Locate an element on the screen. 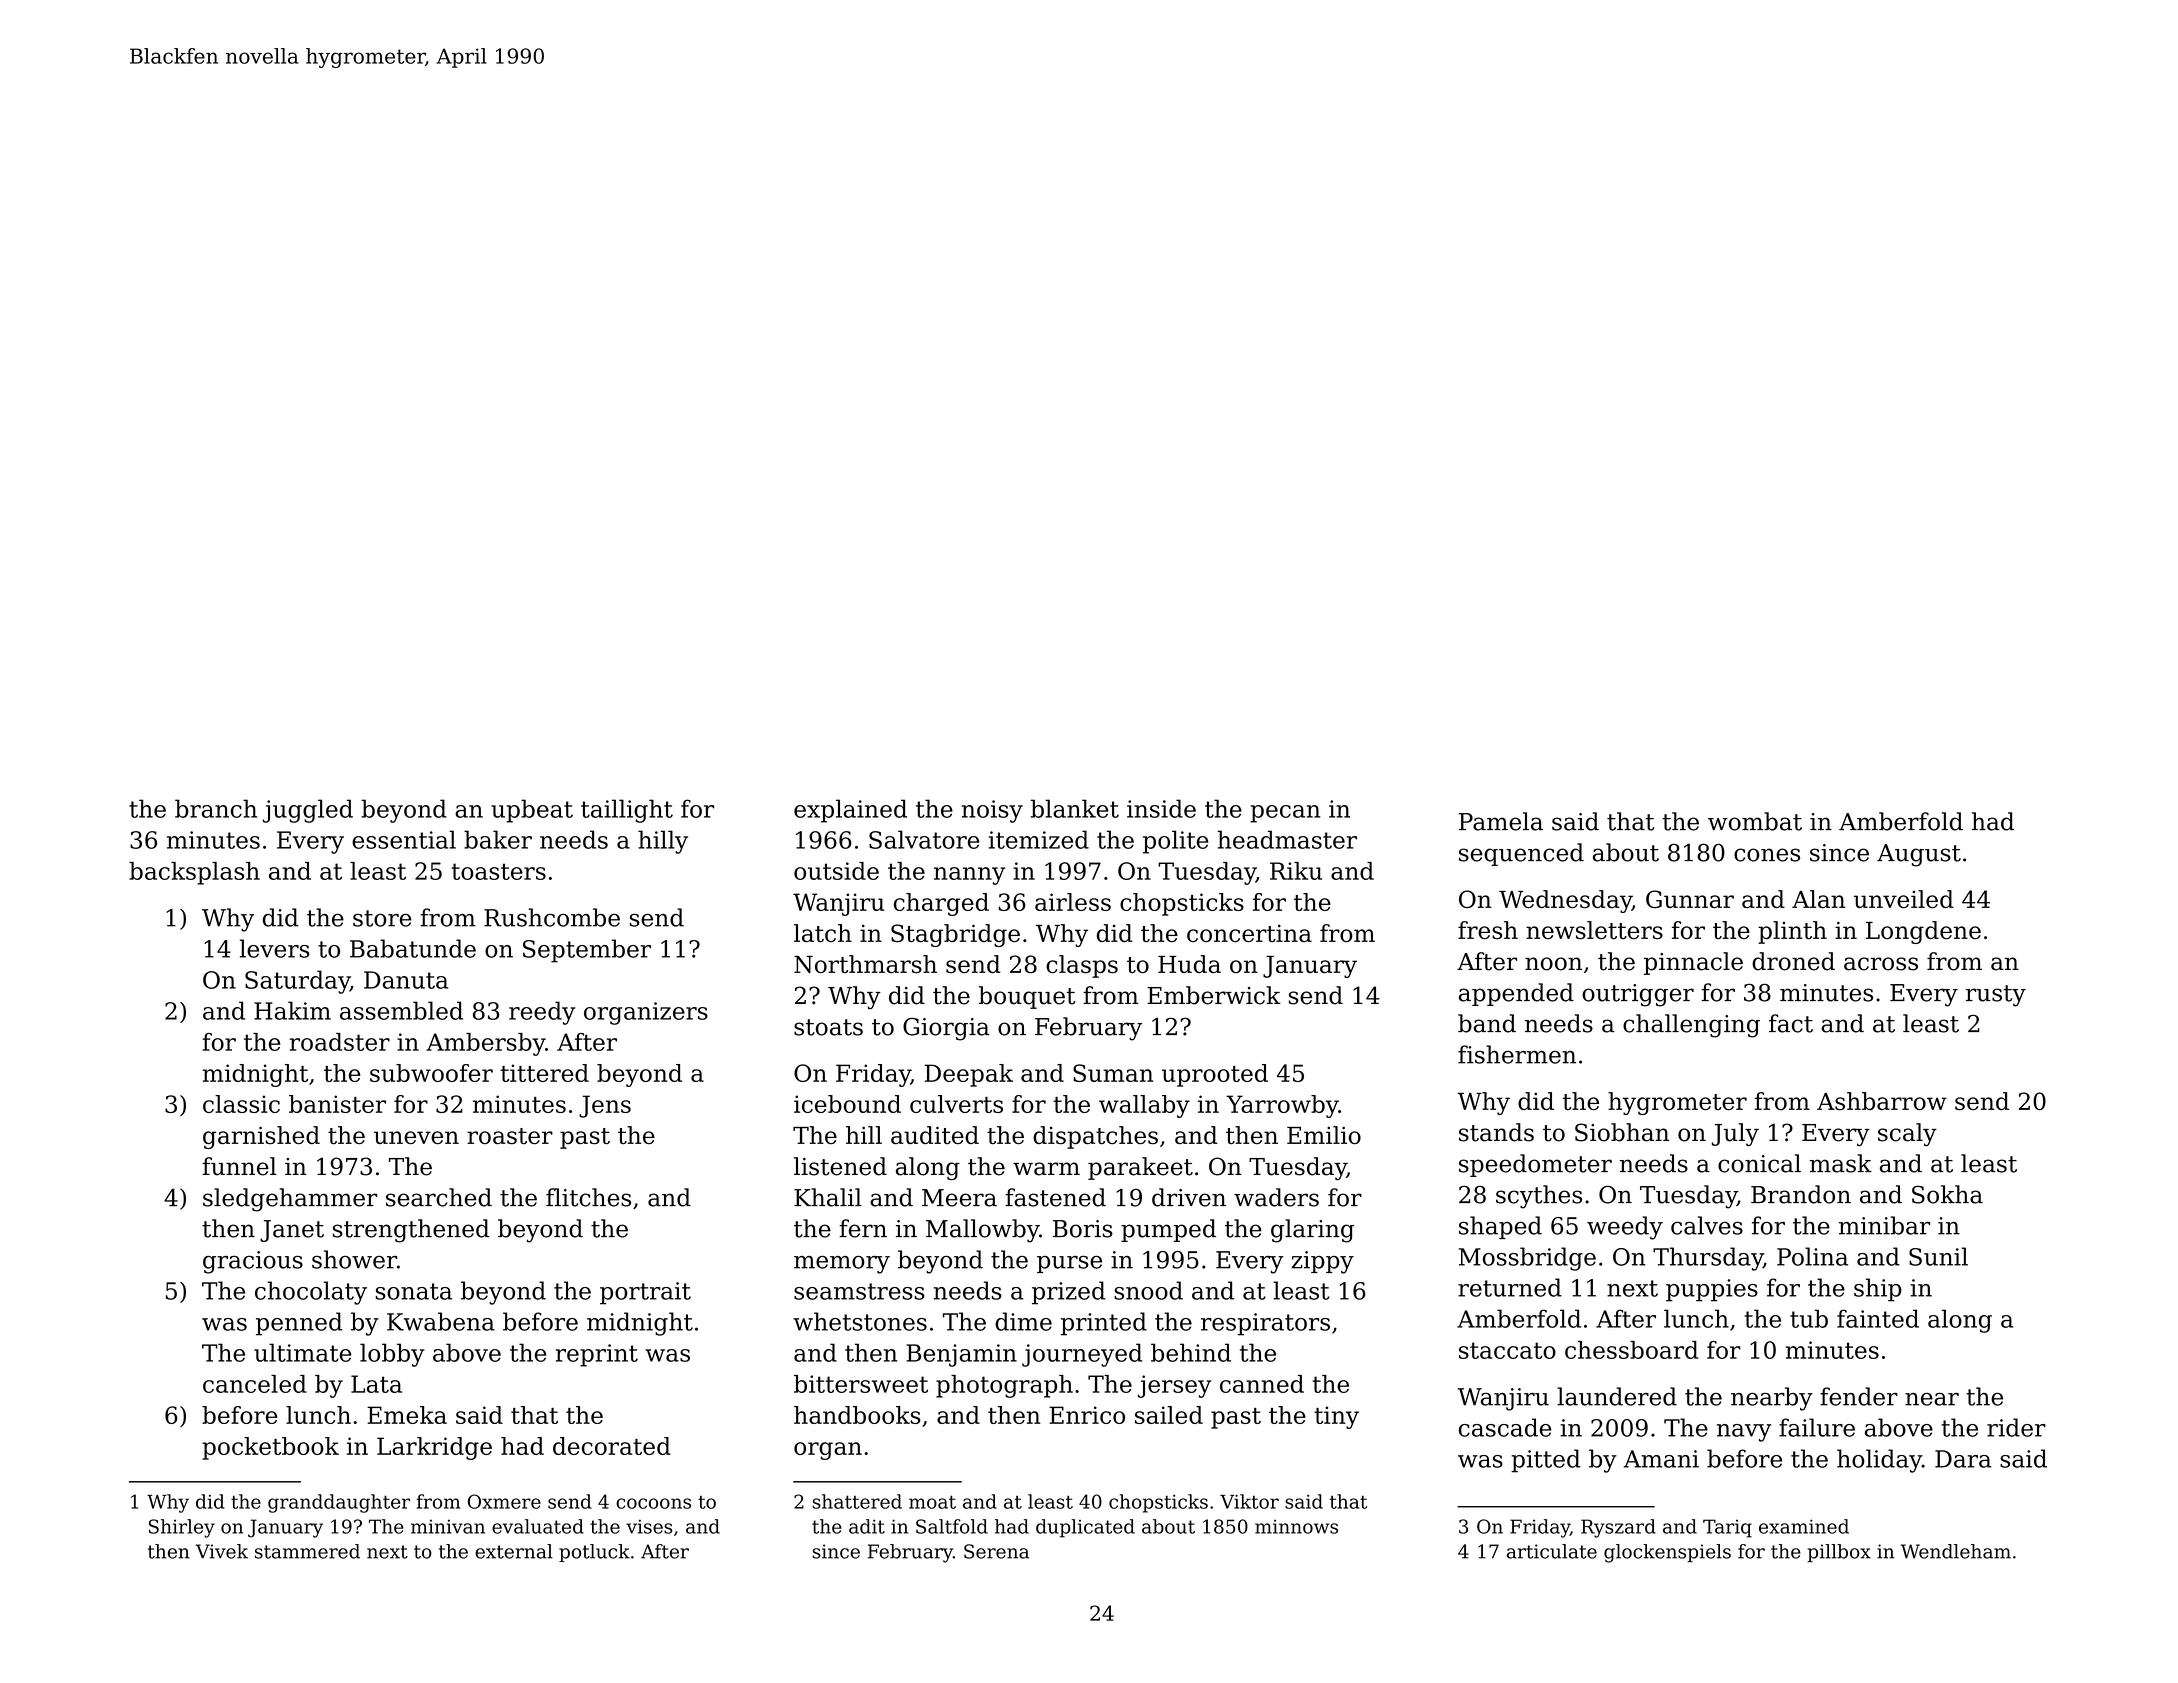 This screenshot has height=1683, width=2178. assembled is located at coordinates (401, 1010).
